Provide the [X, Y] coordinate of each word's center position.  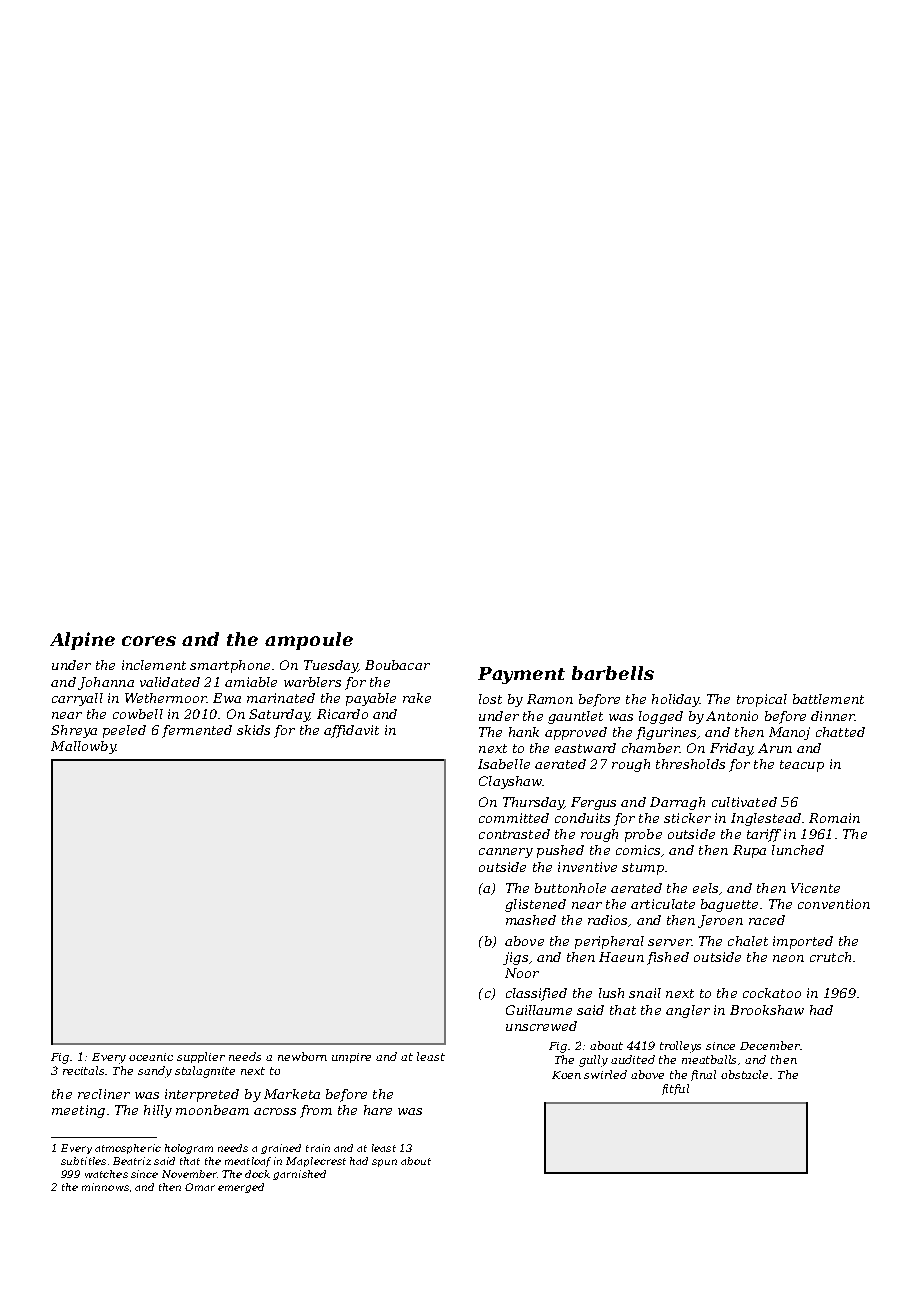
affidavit [351, 731]
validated [170, 682]
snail [645, 993]
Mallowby [83, 747]
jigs [515, 958]
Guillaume [539, 1010]
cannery [506, 853]
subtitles [83, 1161]
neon [788, 958]
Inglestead [766, 819]
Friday [731, 749]
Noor [522, 973]
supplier [201, 1057]
